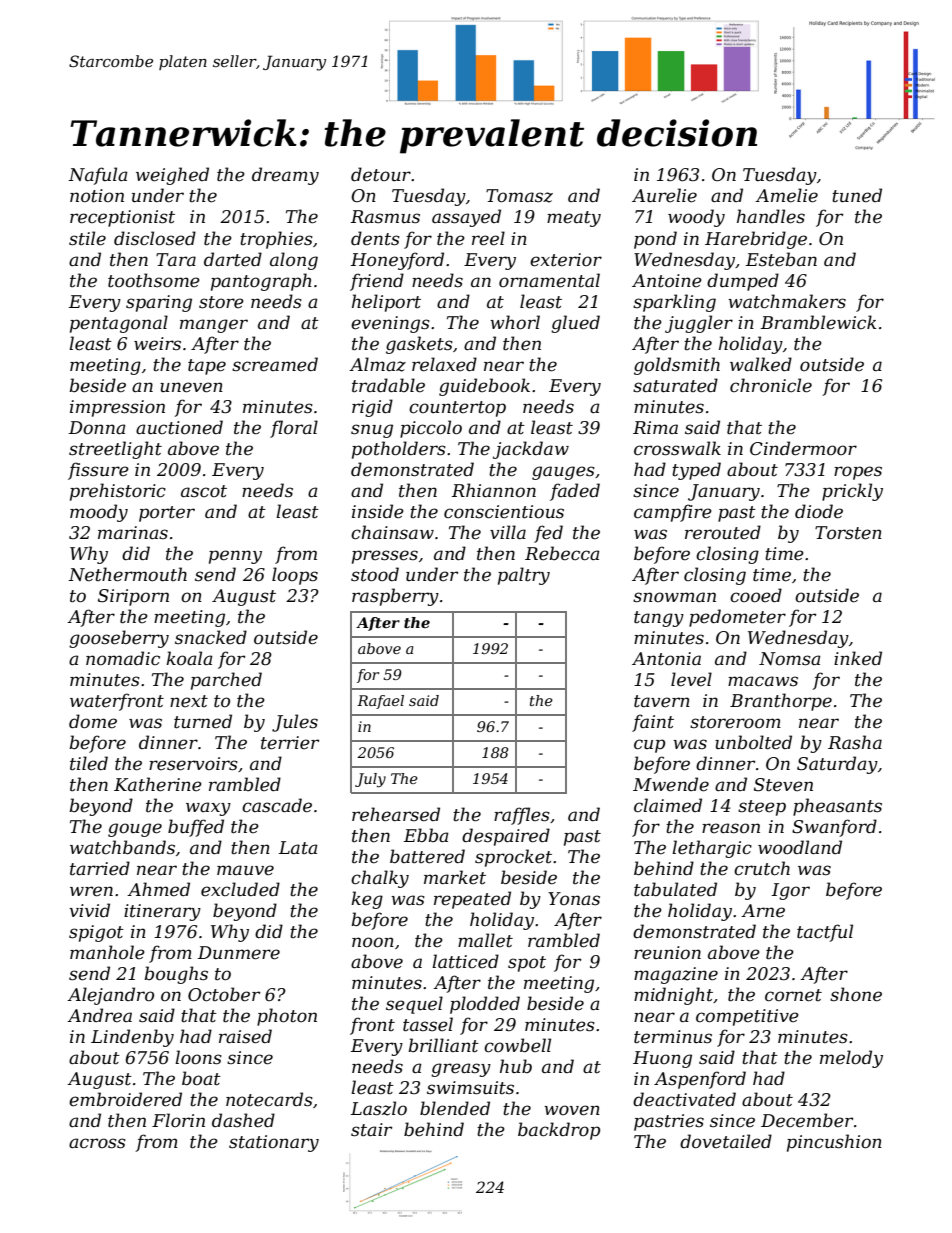  What do you see at coordinates (133, 597) in the screenshot?
I see `Siriporn` at bounding box center [133, 597].
